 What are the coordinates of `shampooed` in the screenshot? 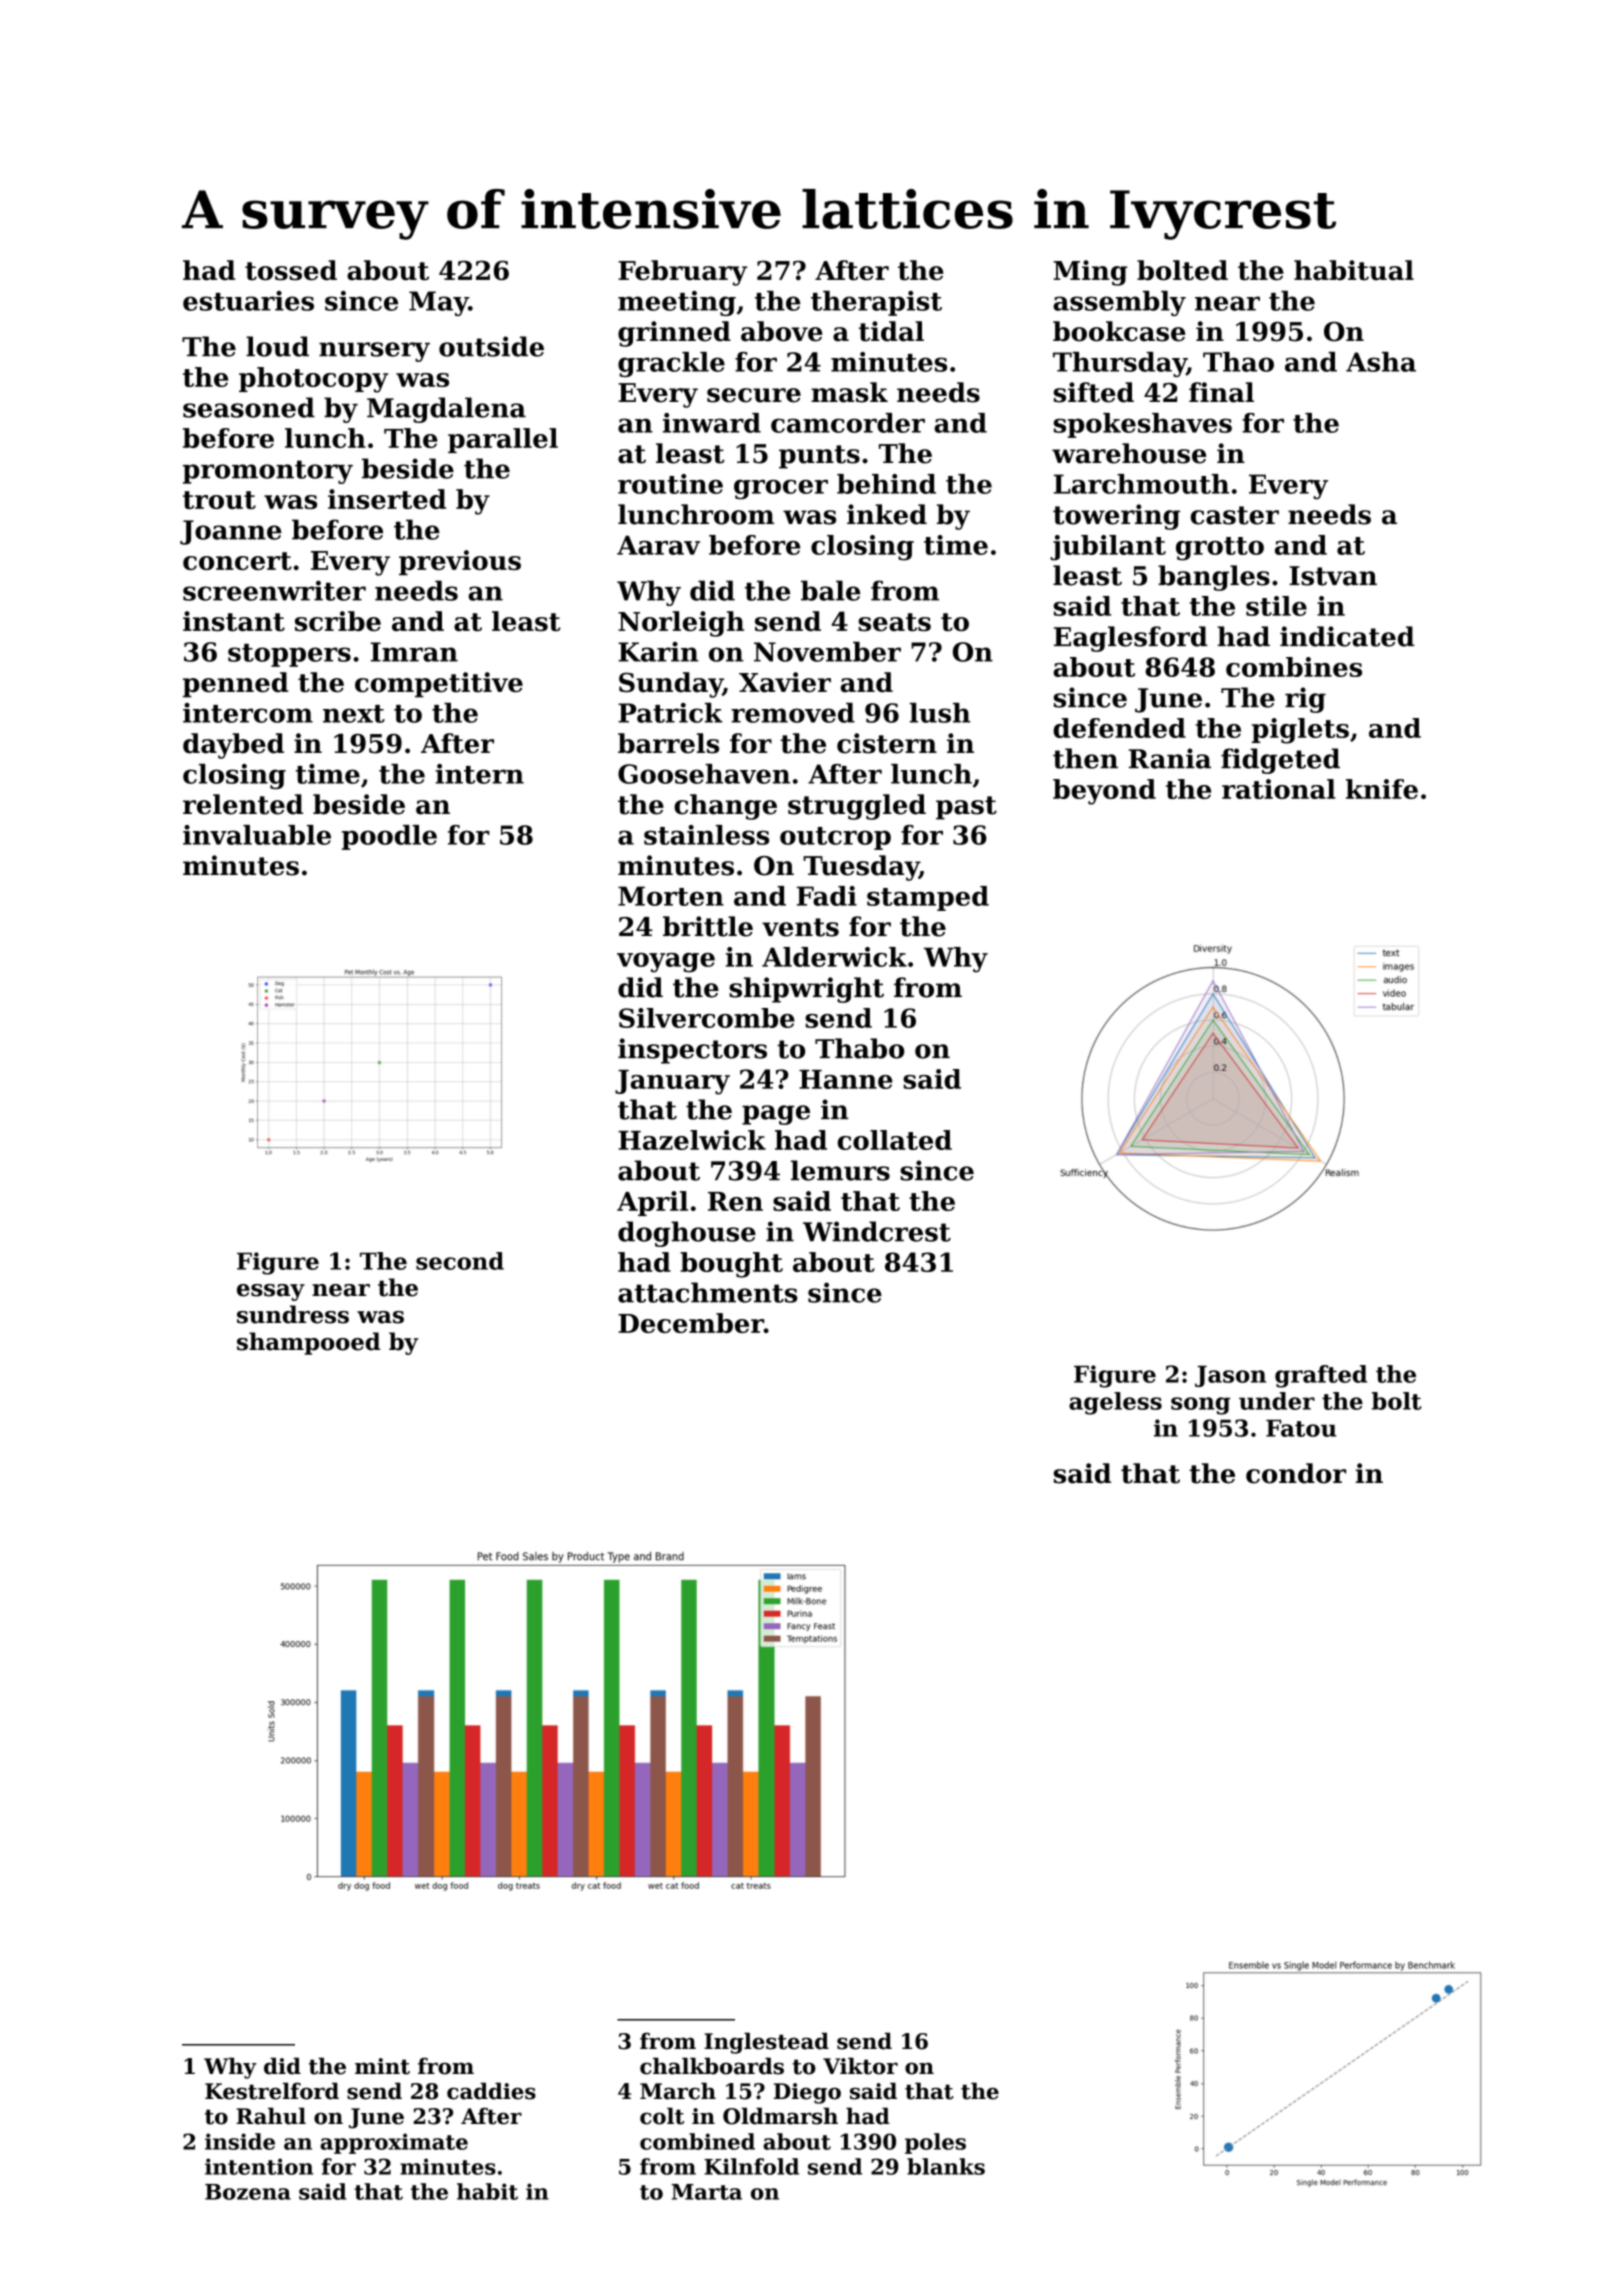 It's located at (308, 1343).
